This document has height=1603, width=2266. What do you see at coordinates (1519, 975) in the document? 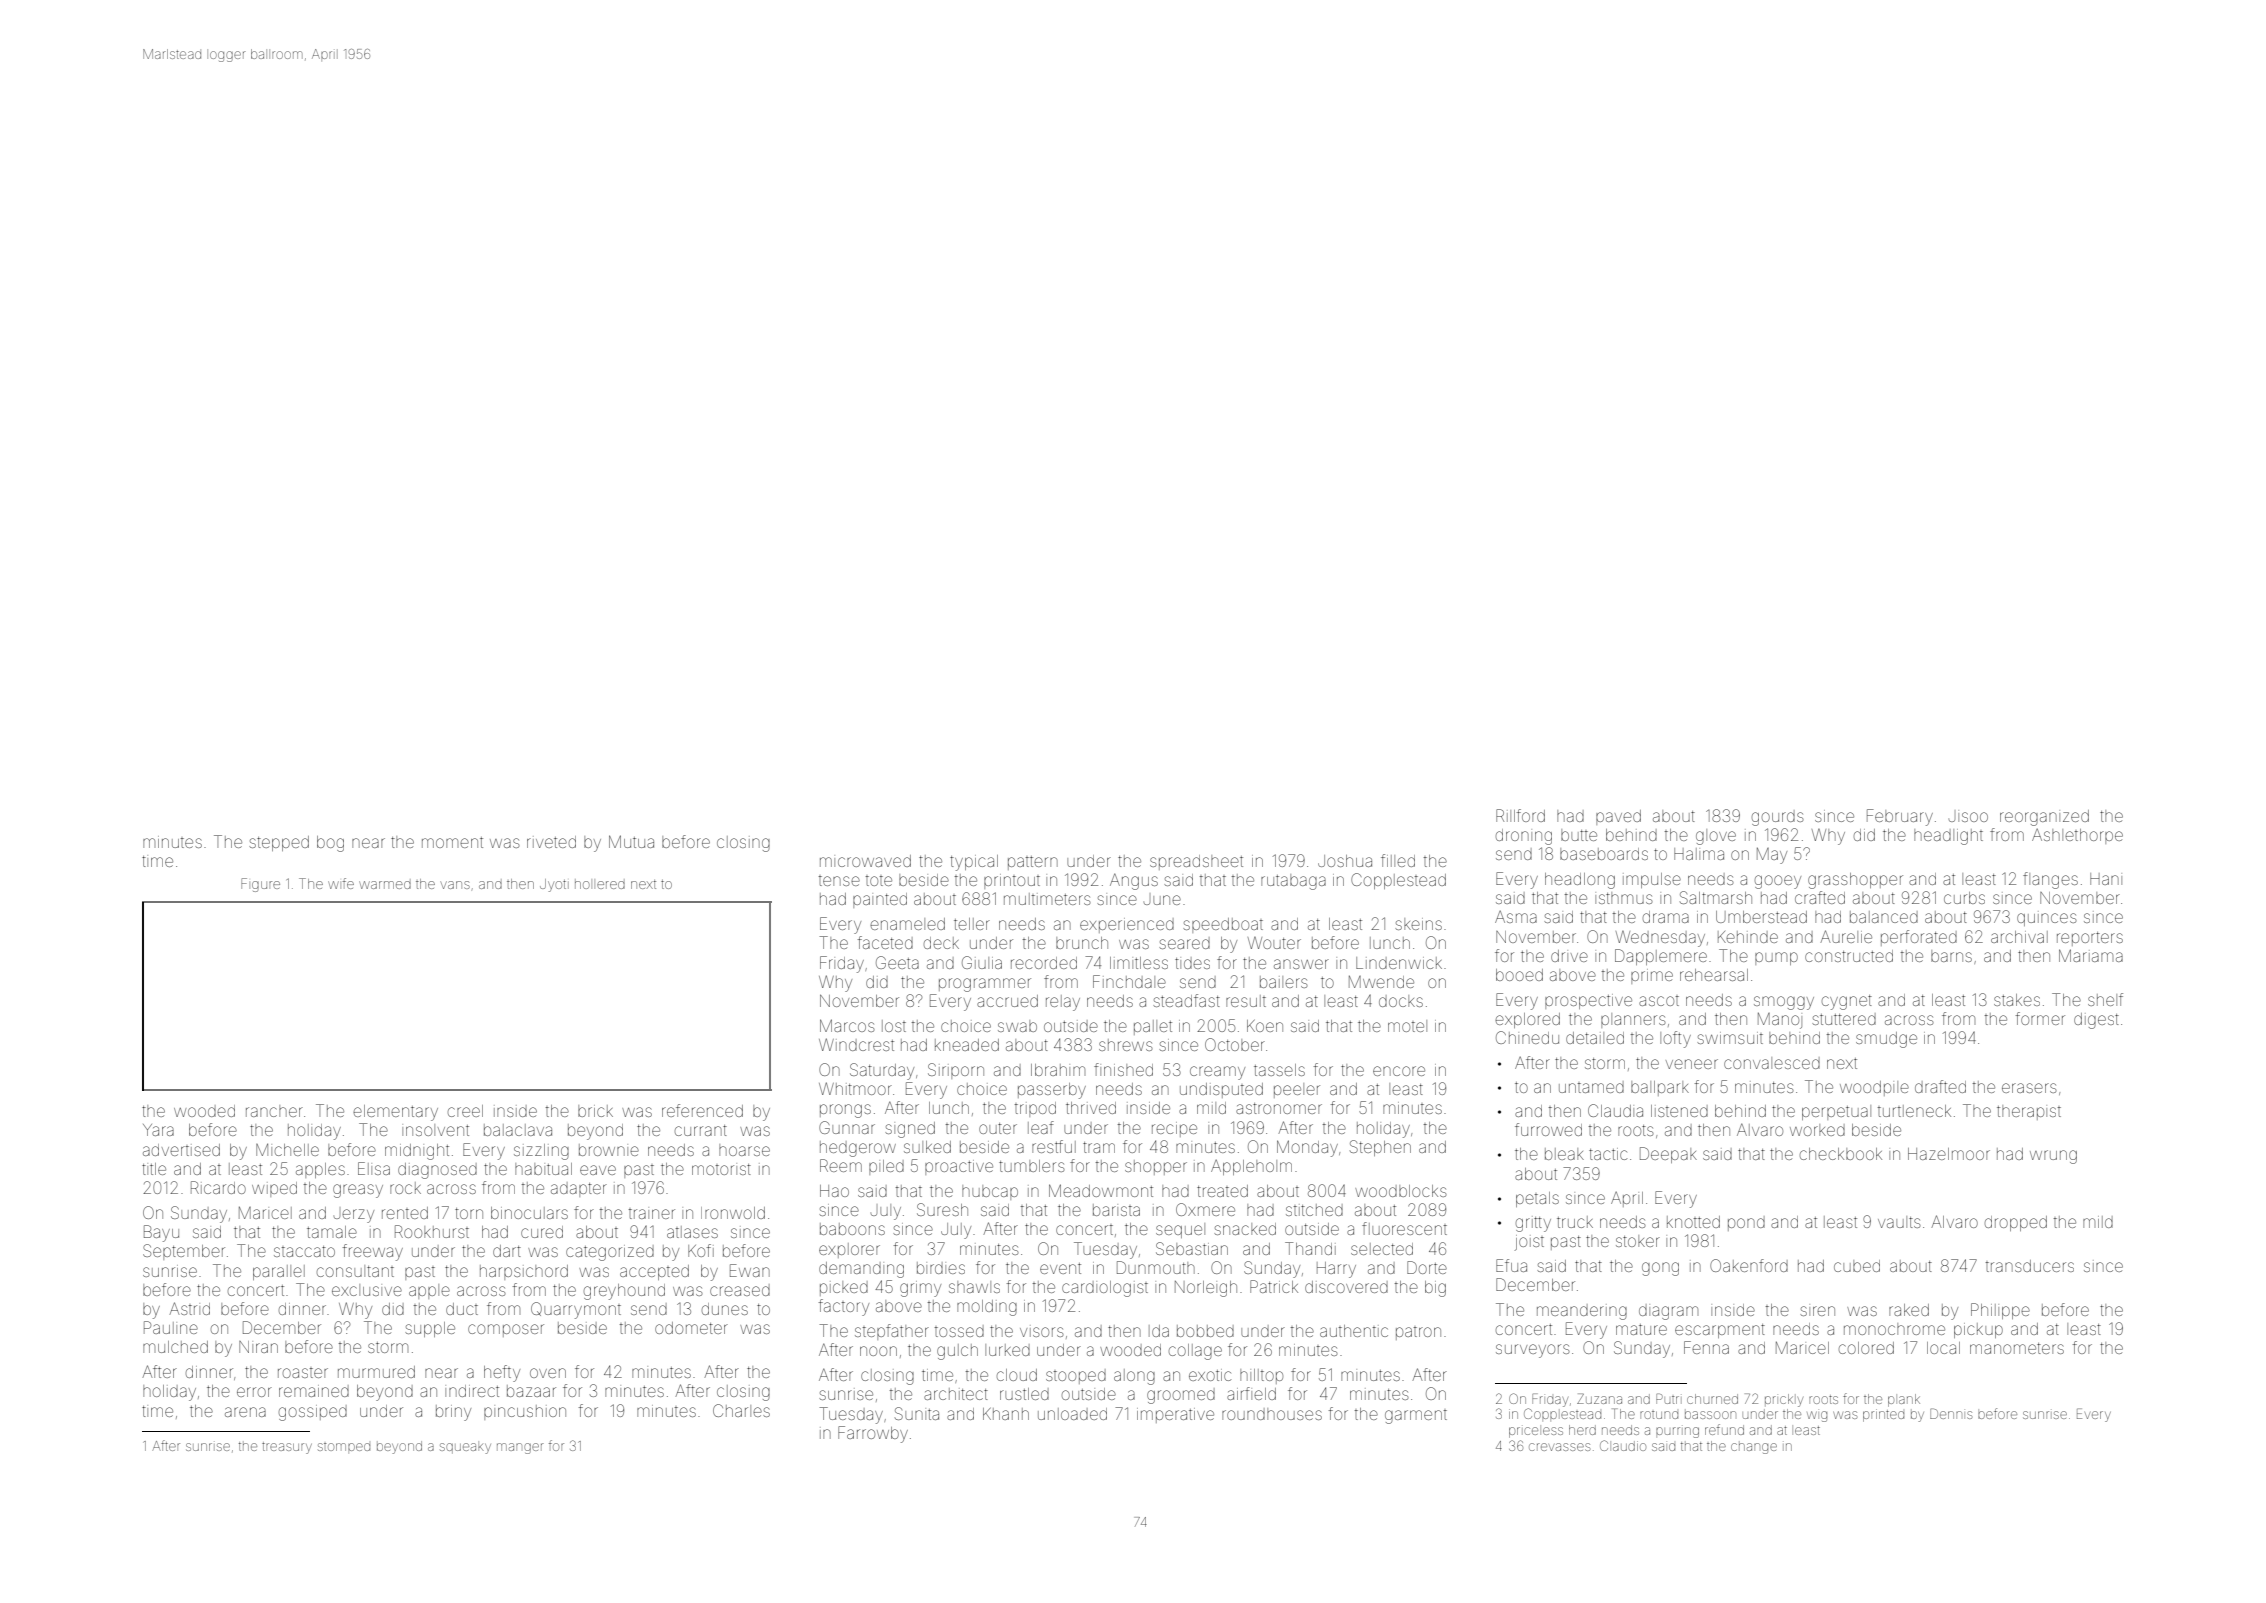
I see `booed` at bounding box center [1519, 975].
